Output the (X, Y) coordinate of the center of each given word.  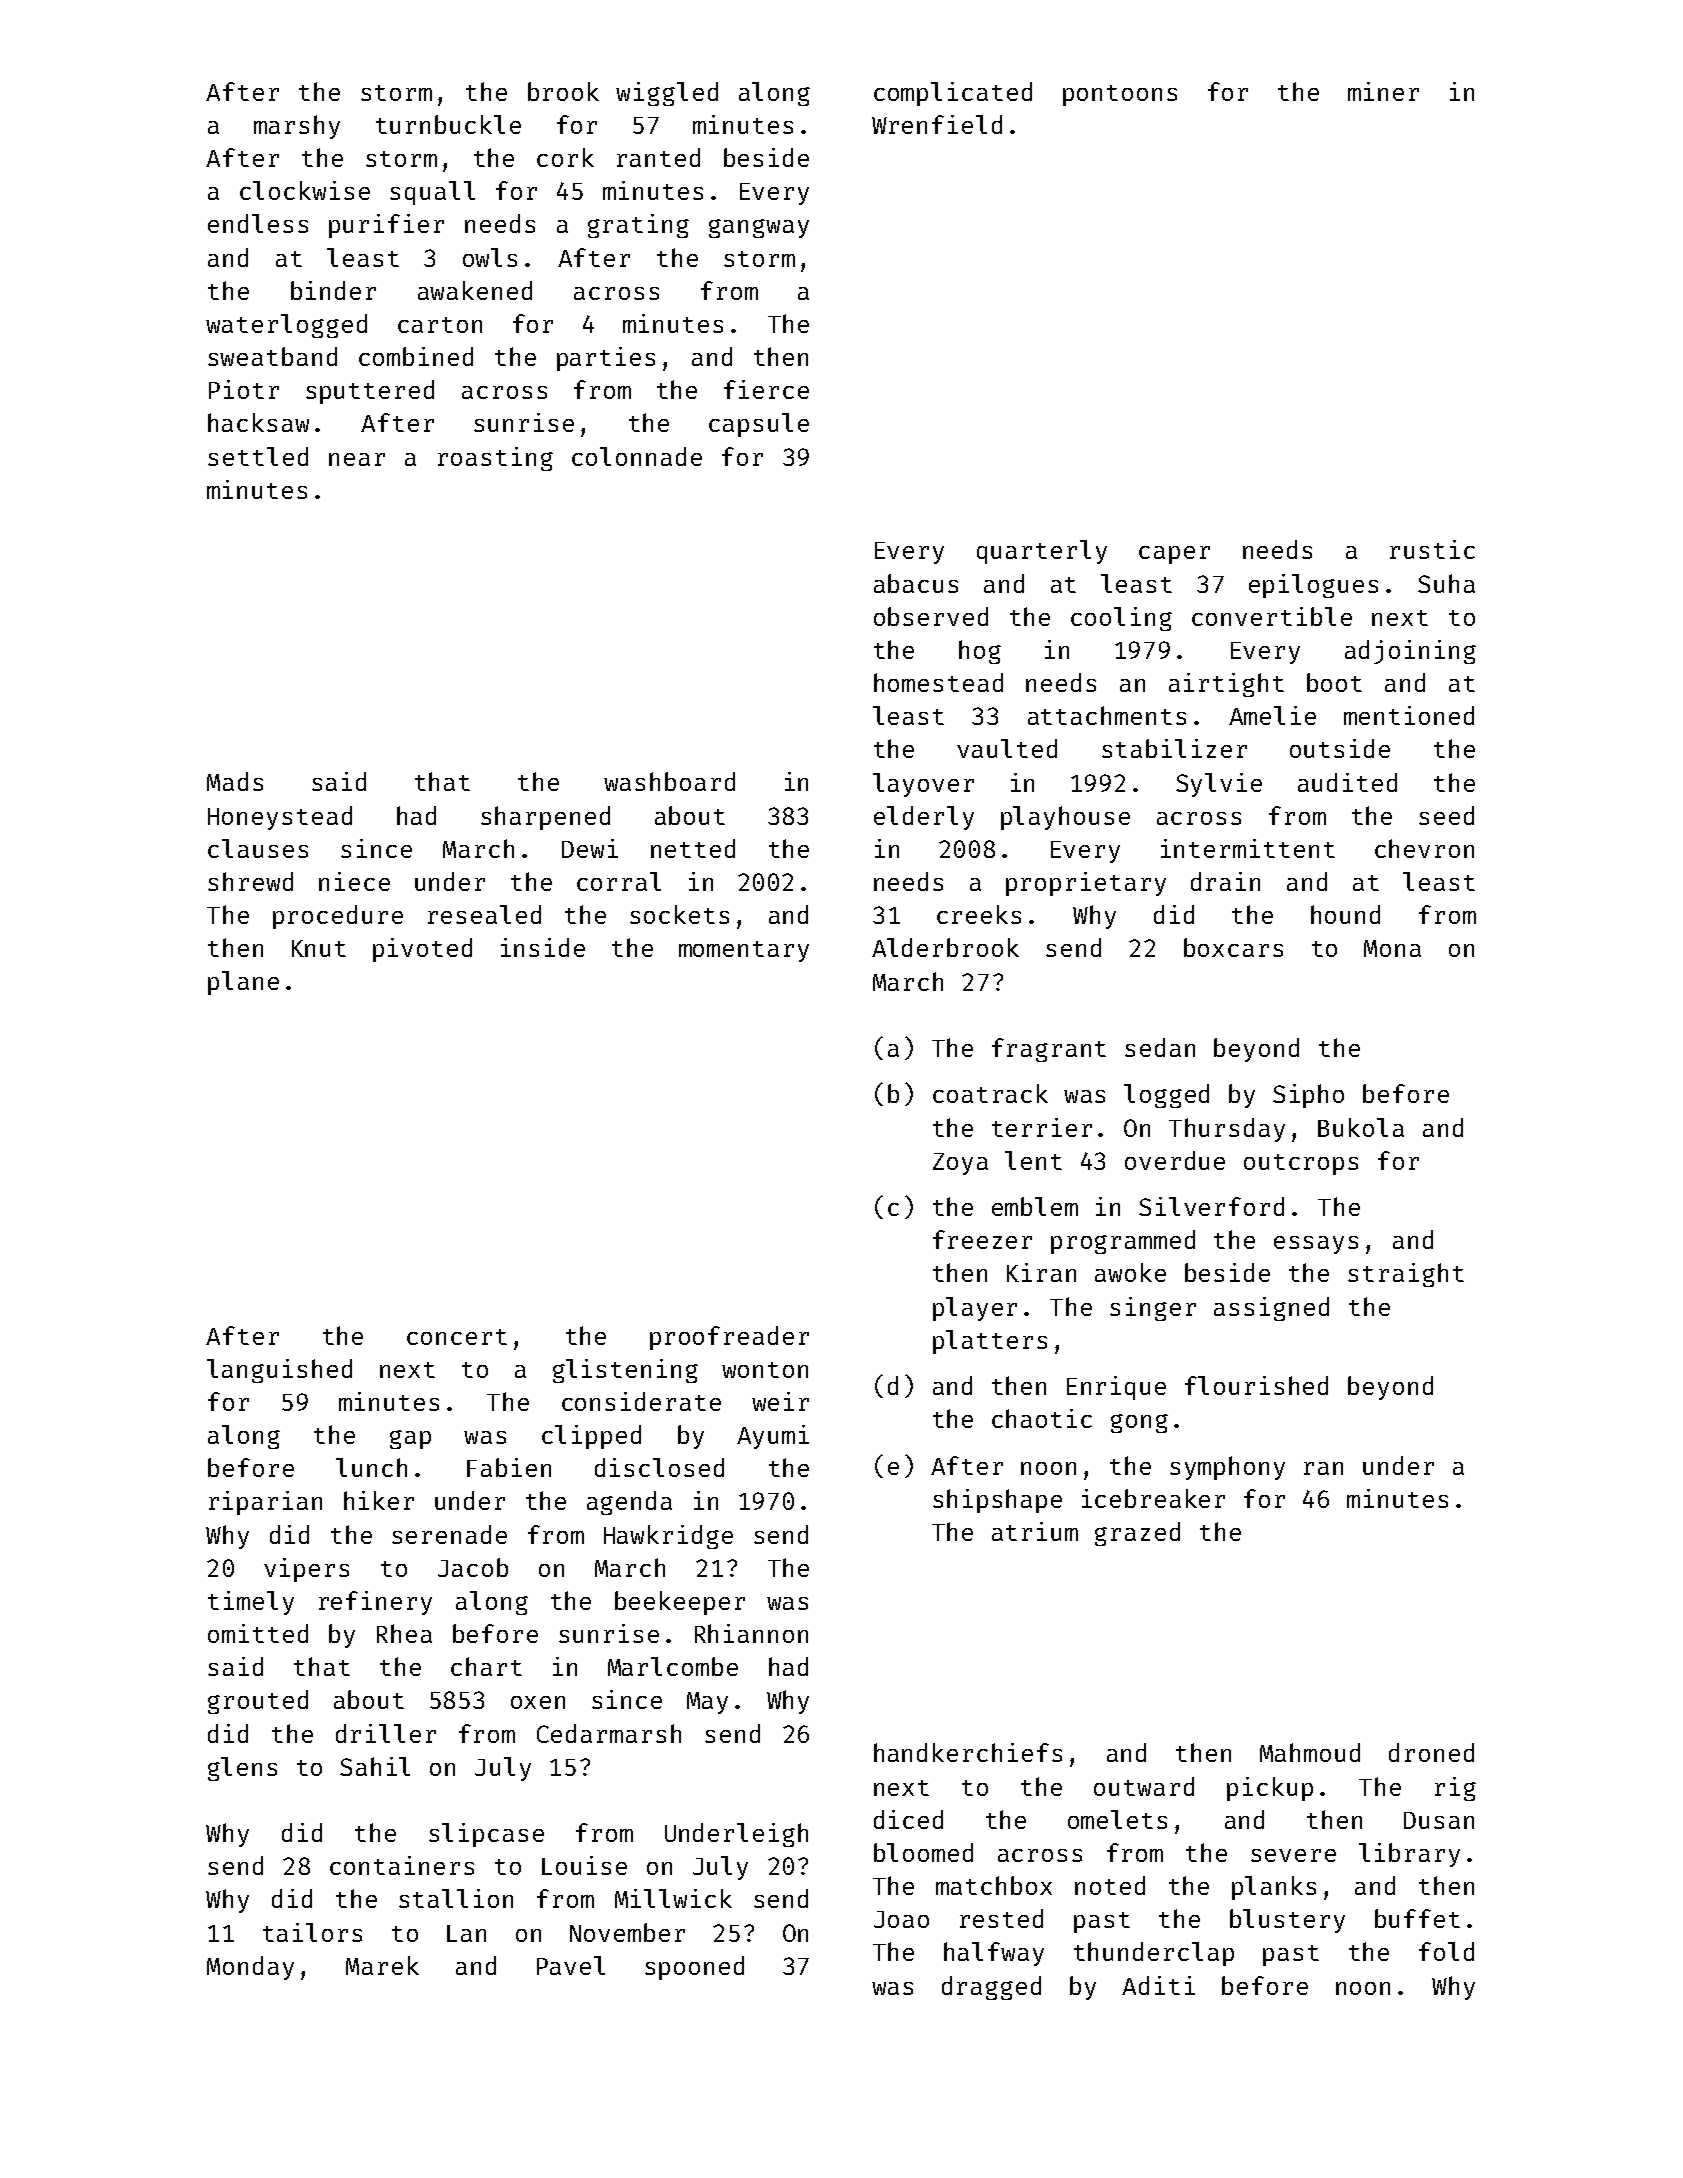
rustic (1432, 549)
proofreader (729, 1338)
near (357, 459)
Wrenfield (937, 124)
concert (457, 1337)
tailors (312, 1932)
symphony (1227, 1468)
